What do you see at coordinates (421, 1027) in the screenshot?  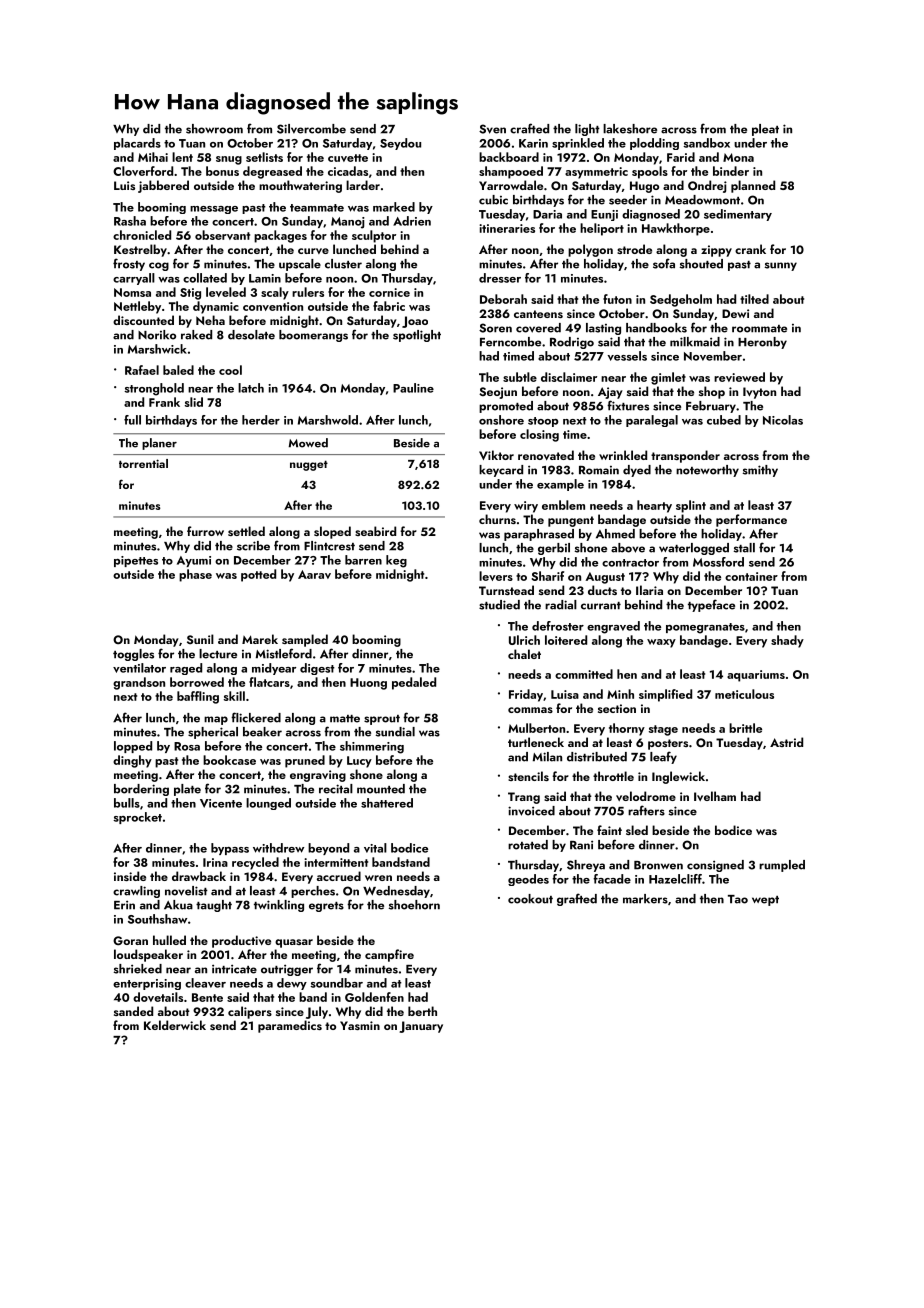 I see `January` at bounding box center [421, 1027].
